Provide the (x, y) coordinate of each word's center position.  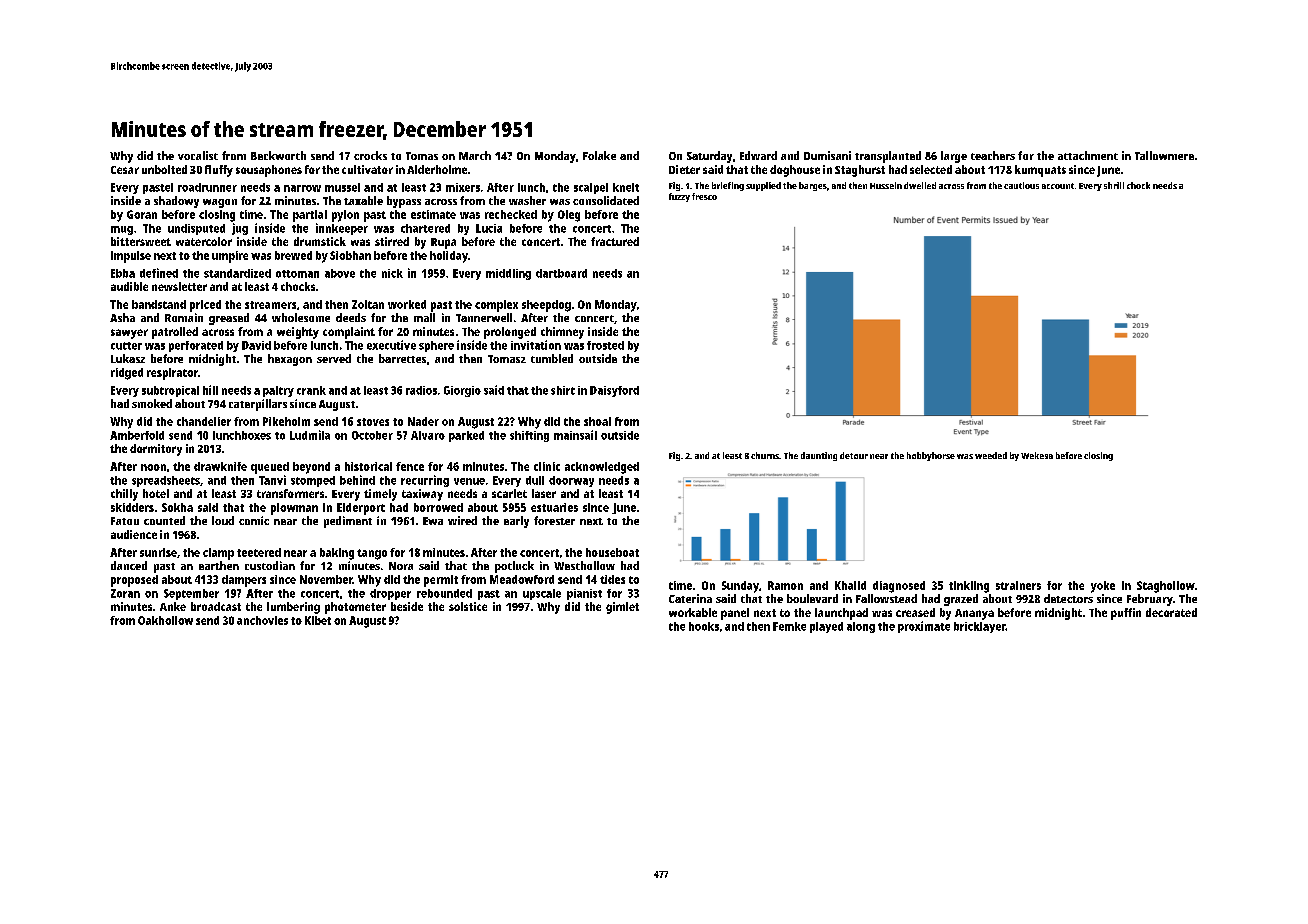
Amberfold (137, 435)
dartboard (561, 273)
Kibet (318, 620)
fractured (615, 241)
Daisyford (614, 391)
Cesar (125, 170)
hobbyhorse (931, 456)
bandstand (159, 304)
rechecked (511, 214)
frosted (605, 345)
